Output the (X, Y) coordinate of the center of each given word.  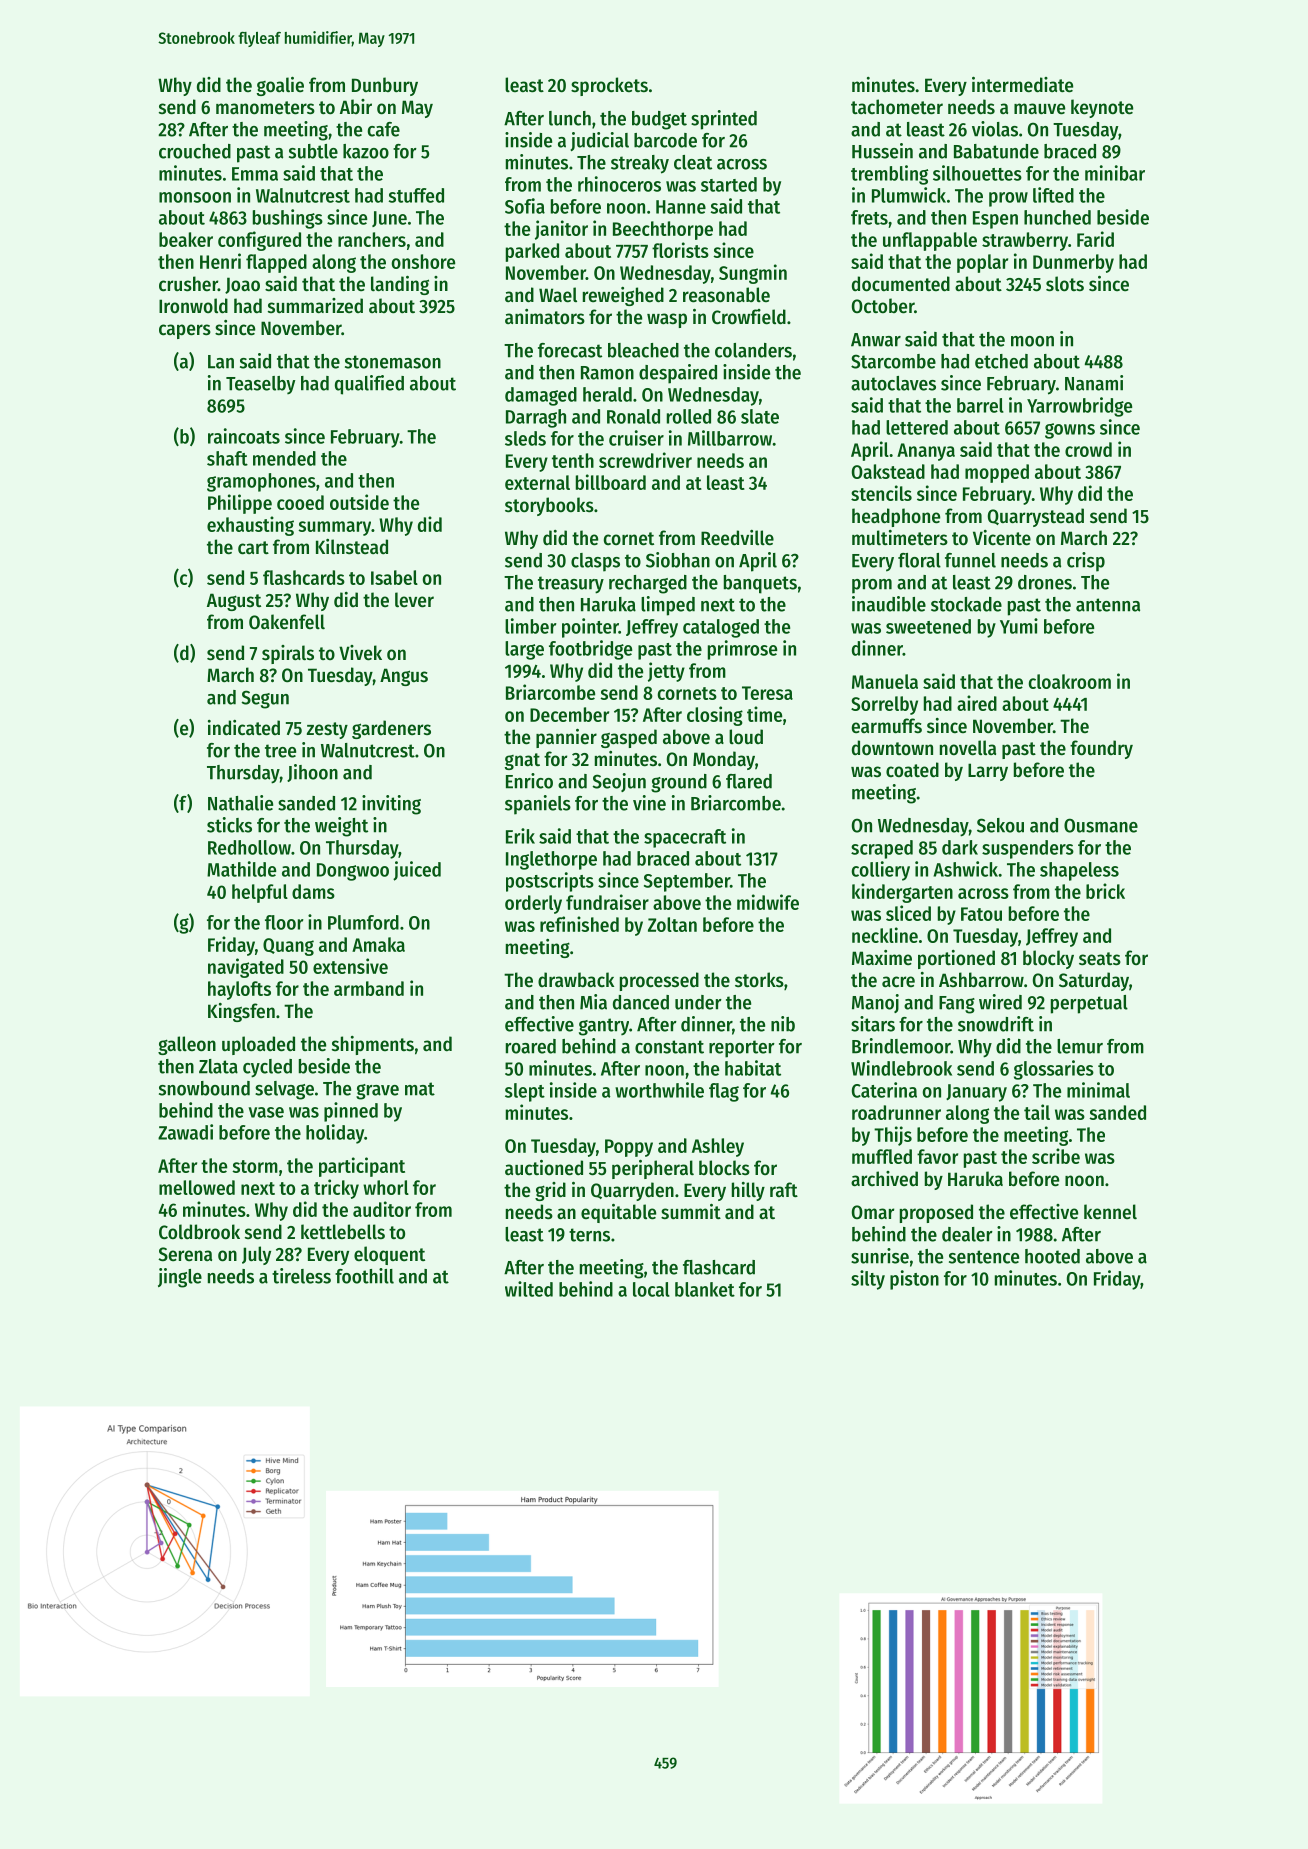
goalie (280, 86)
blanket (705, 1289)
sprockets (609, 86)
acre (898, 982)
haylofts (239, 990)
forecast (570, 350)
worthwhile (659, 1090)
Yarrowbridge (1079, 407)
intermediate (1022, 85)
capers (185, 331)
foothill (364, 1276)
